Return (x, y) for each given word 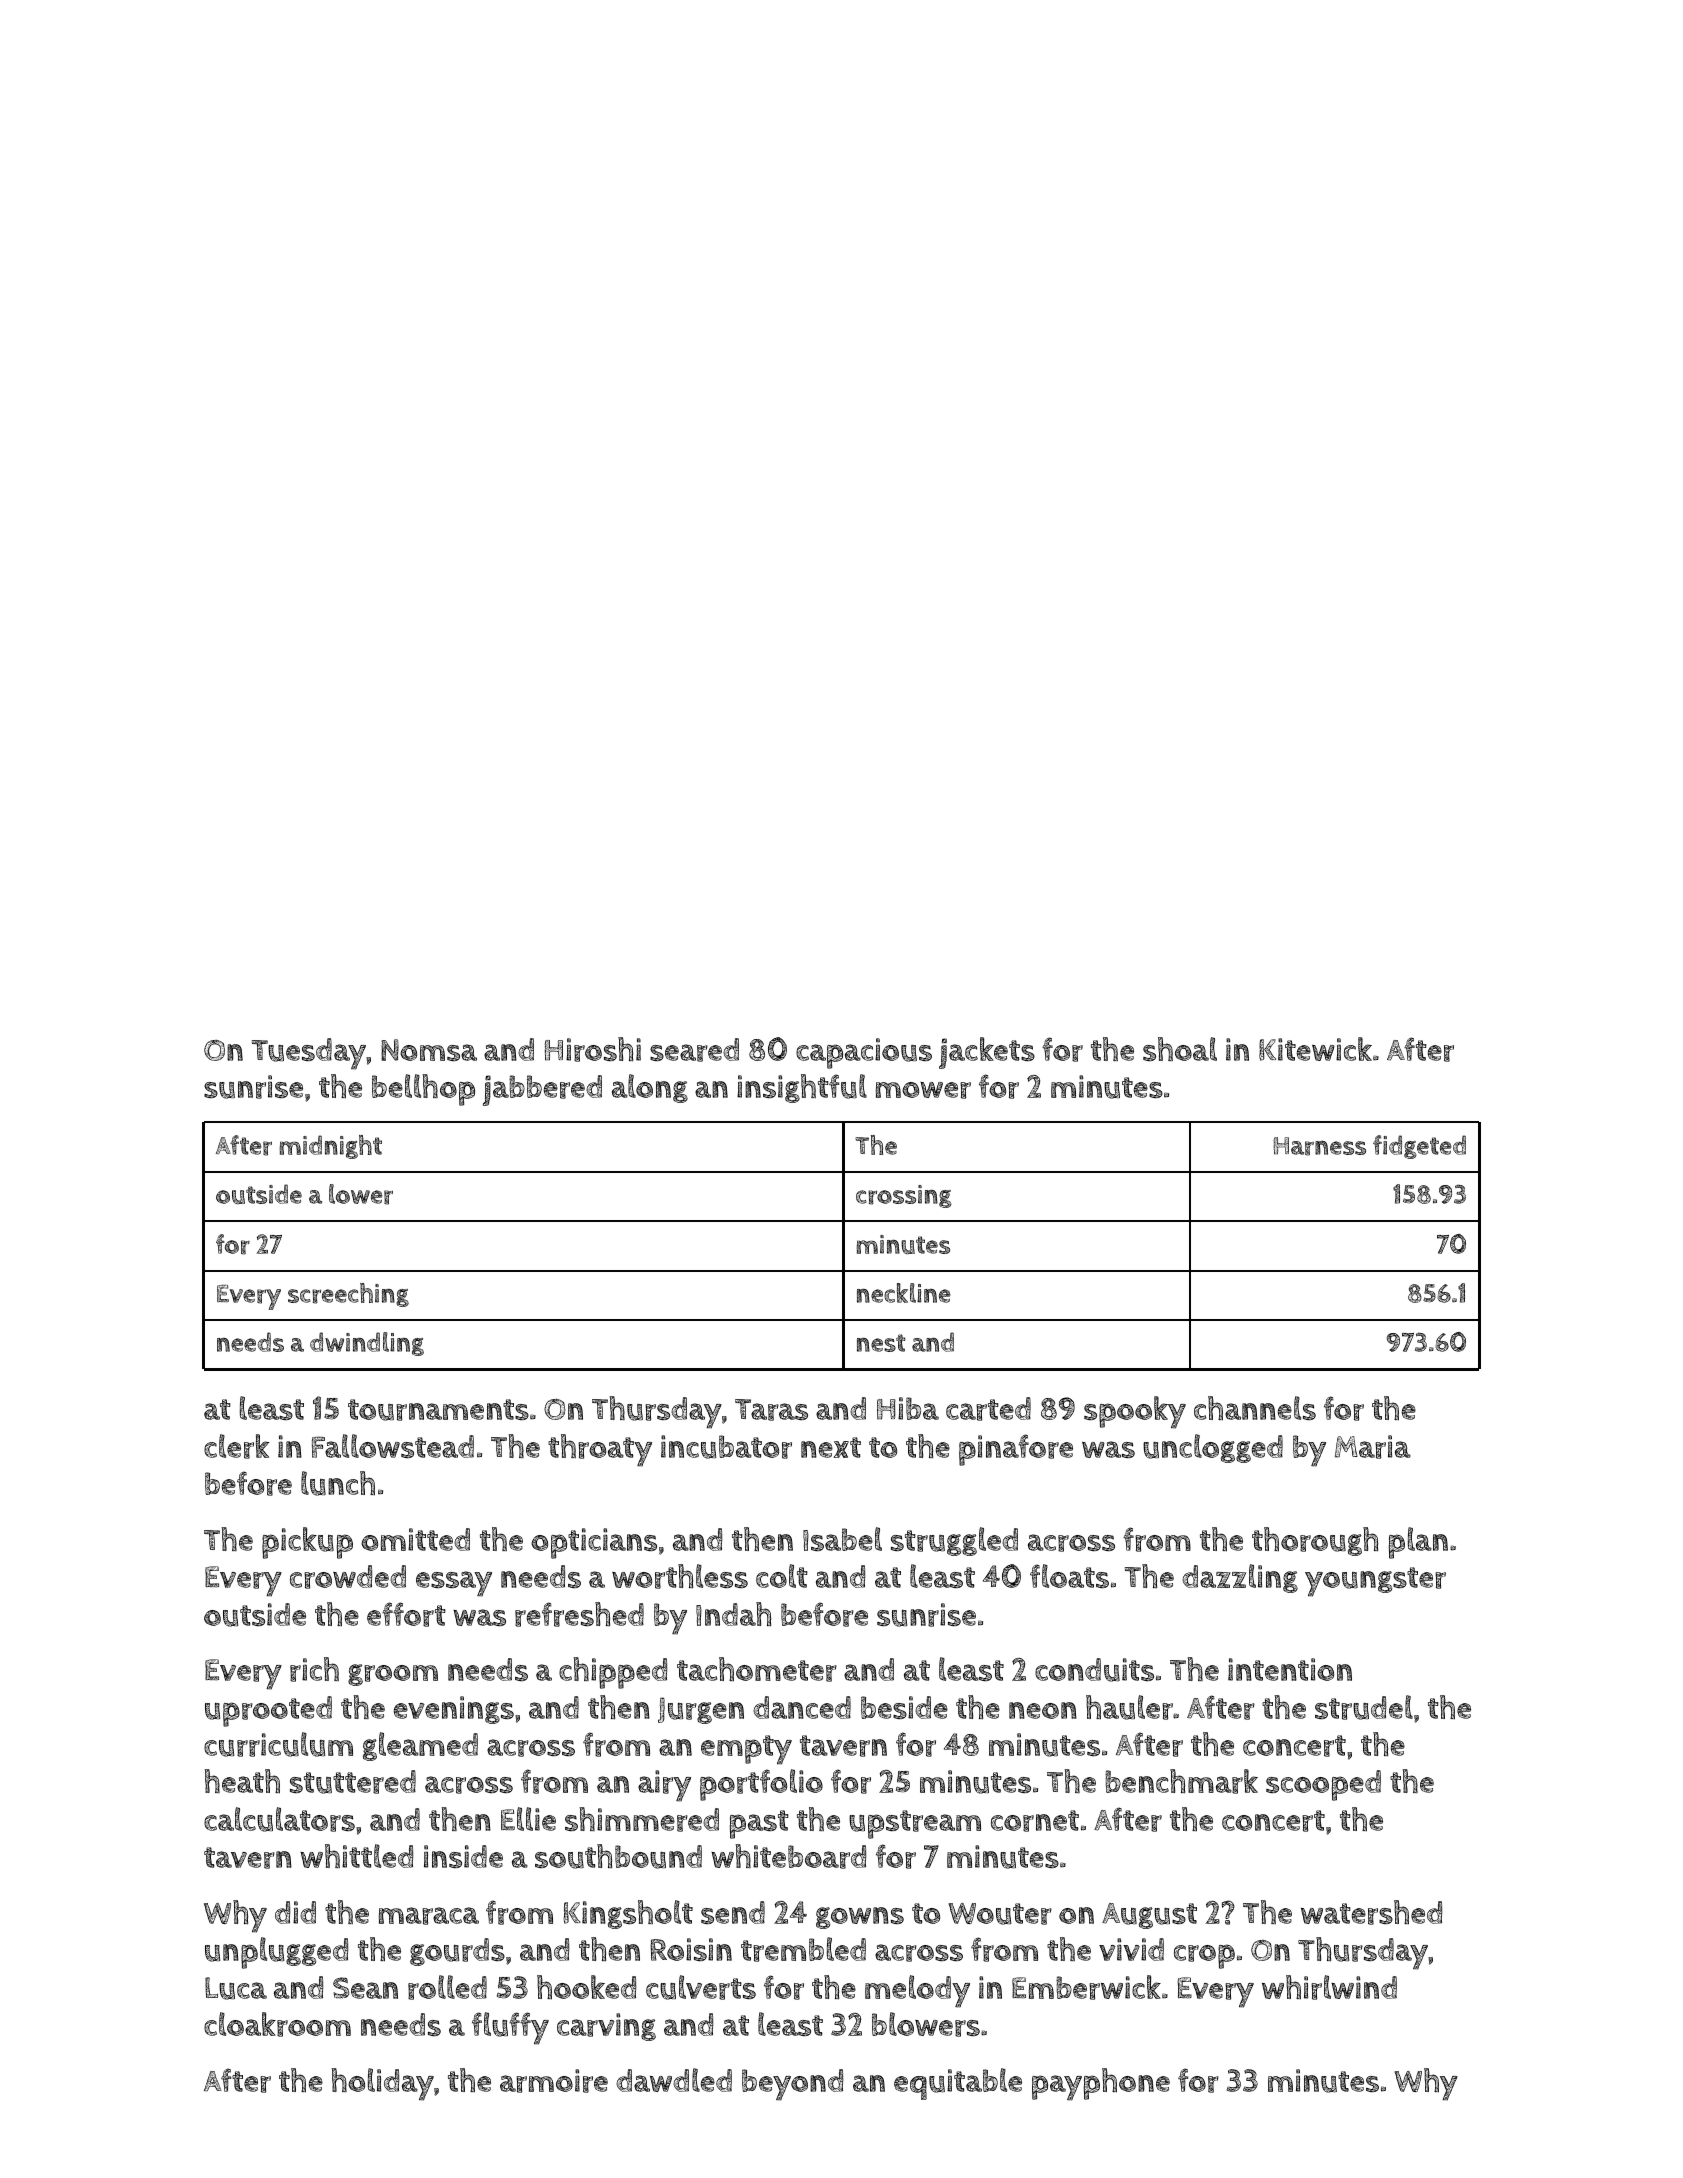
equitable (958, 2084)
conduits (1094, 1670)
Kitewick (1315, 1049)
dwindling (367, 1344)
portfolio (761, 1785)
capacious (864, 1053)
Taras (771, 1410)
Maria (1373, 1447)
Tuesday (309, 1054)
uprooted (268, 1711)
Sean (365, 1988)
